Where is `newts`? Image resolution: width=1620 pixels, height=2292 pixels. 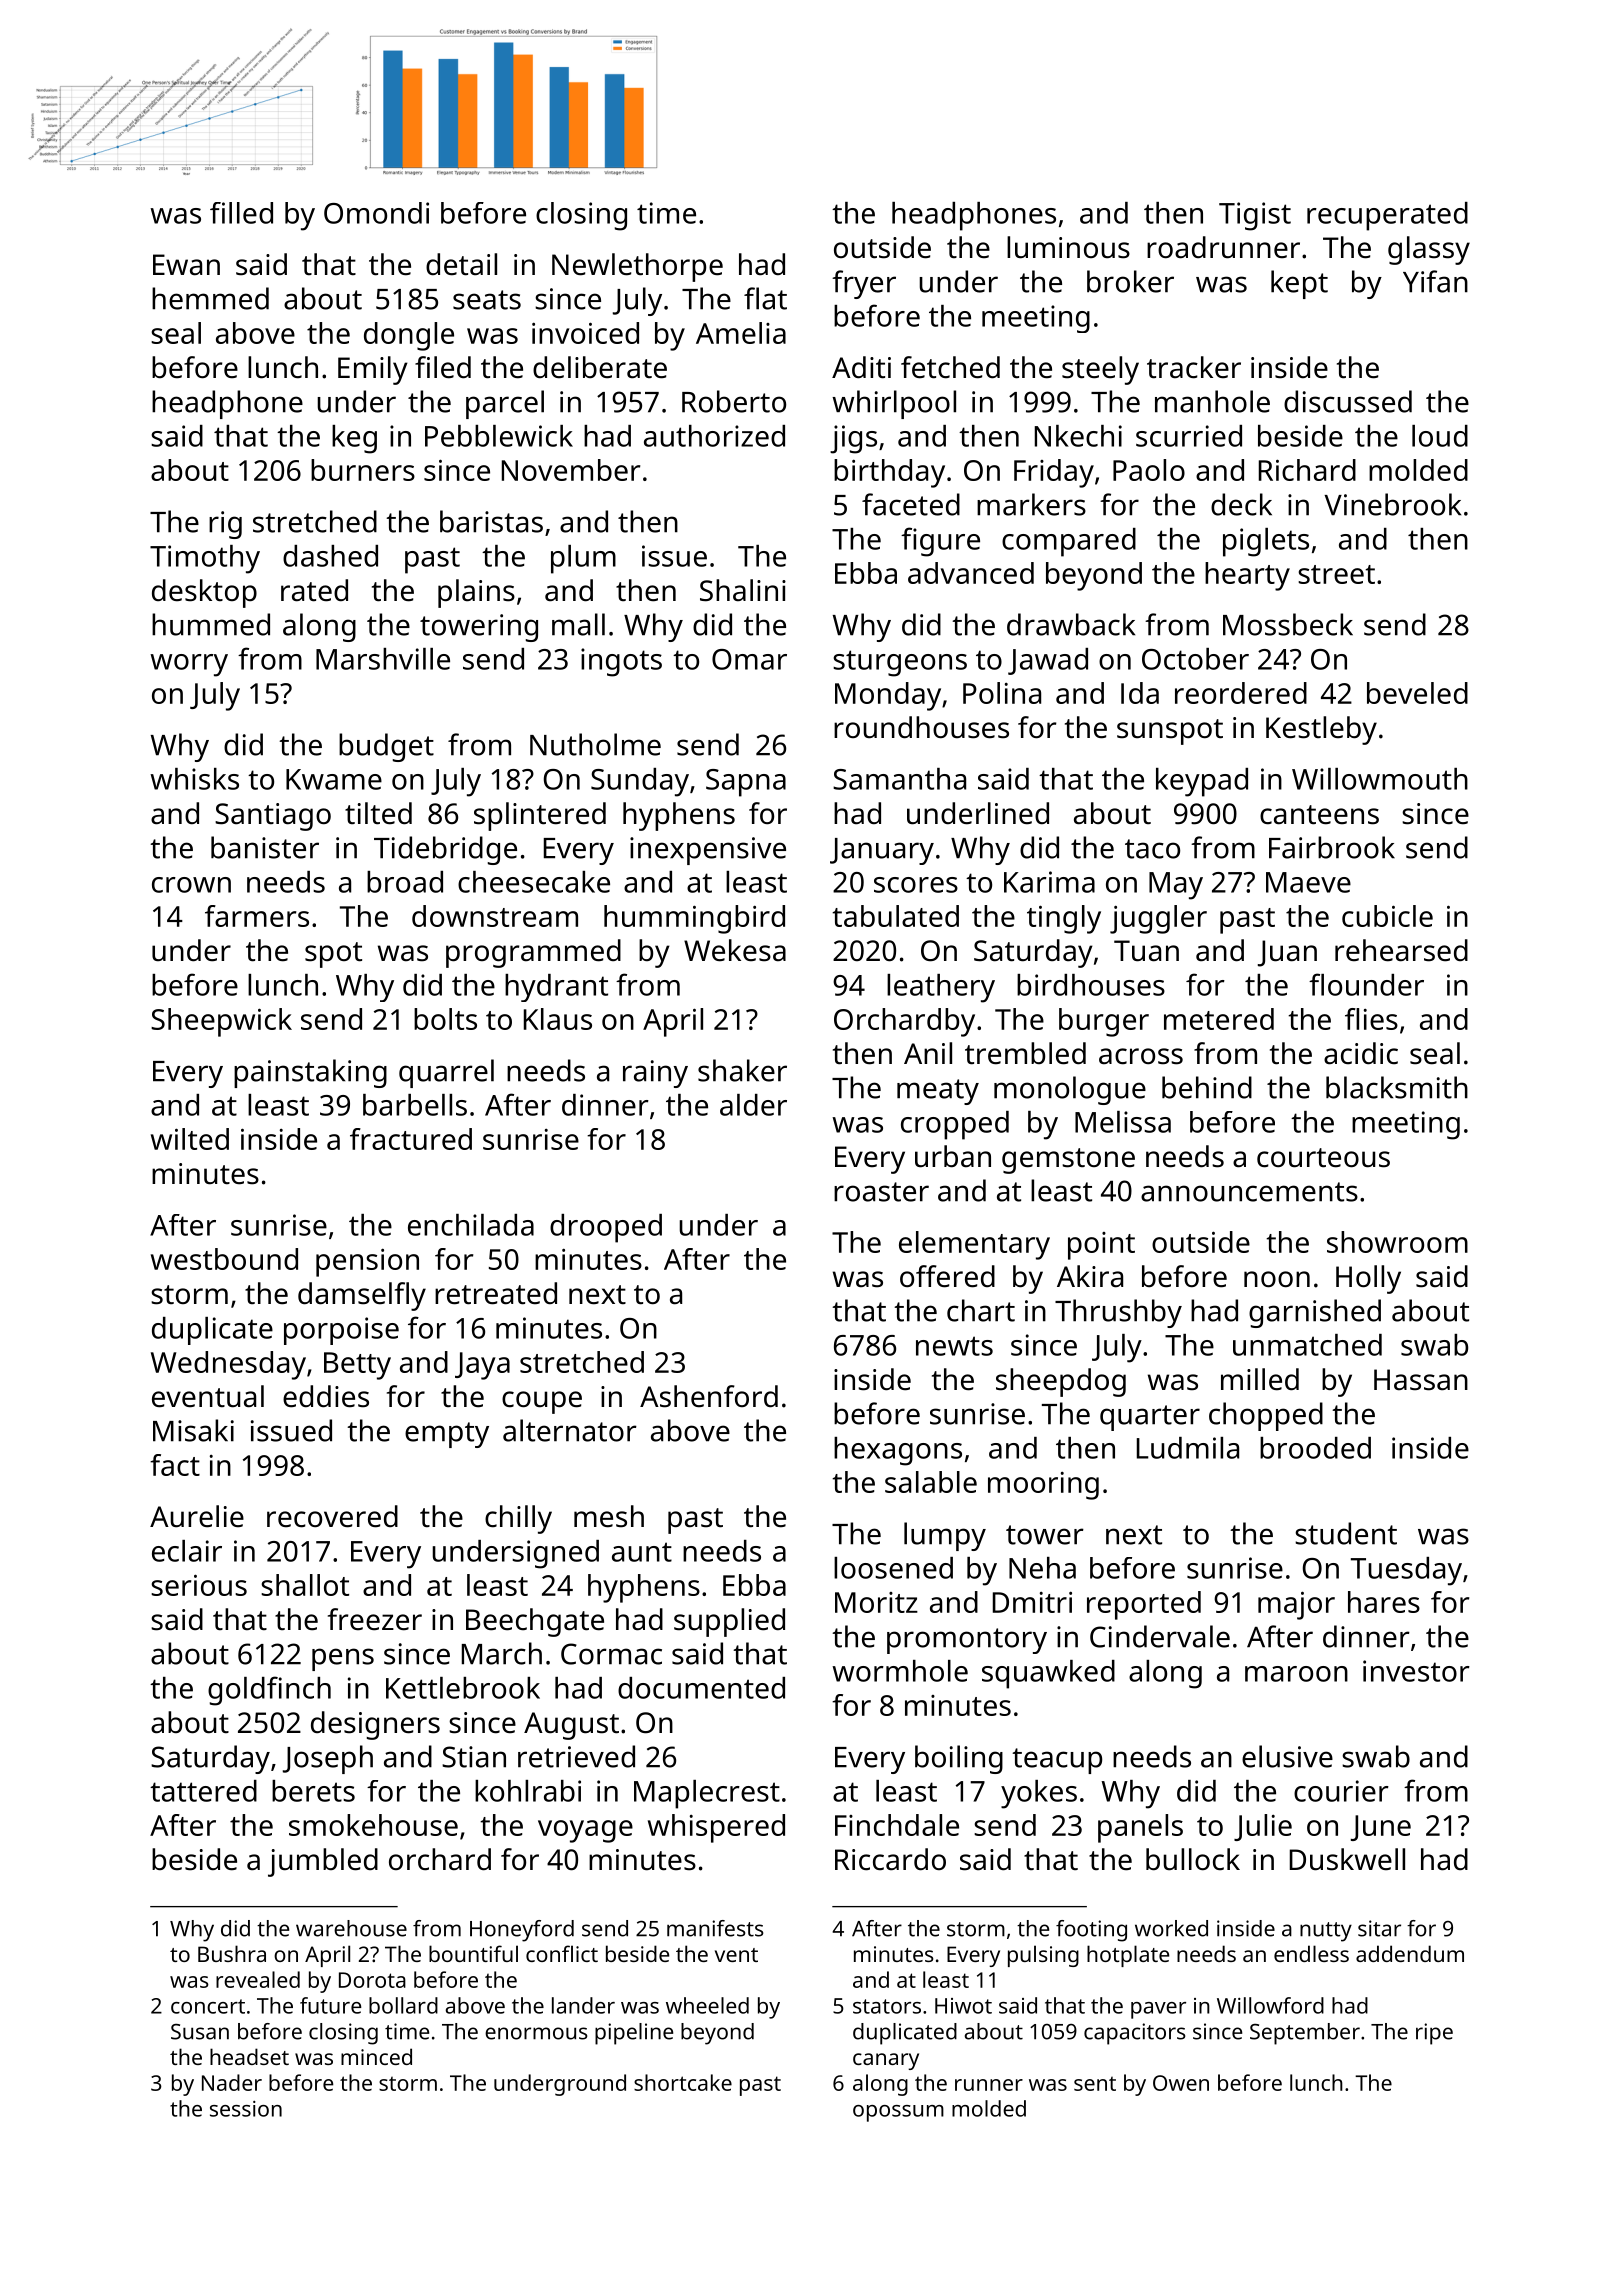 newts is located at coordinates (954, 1346).
